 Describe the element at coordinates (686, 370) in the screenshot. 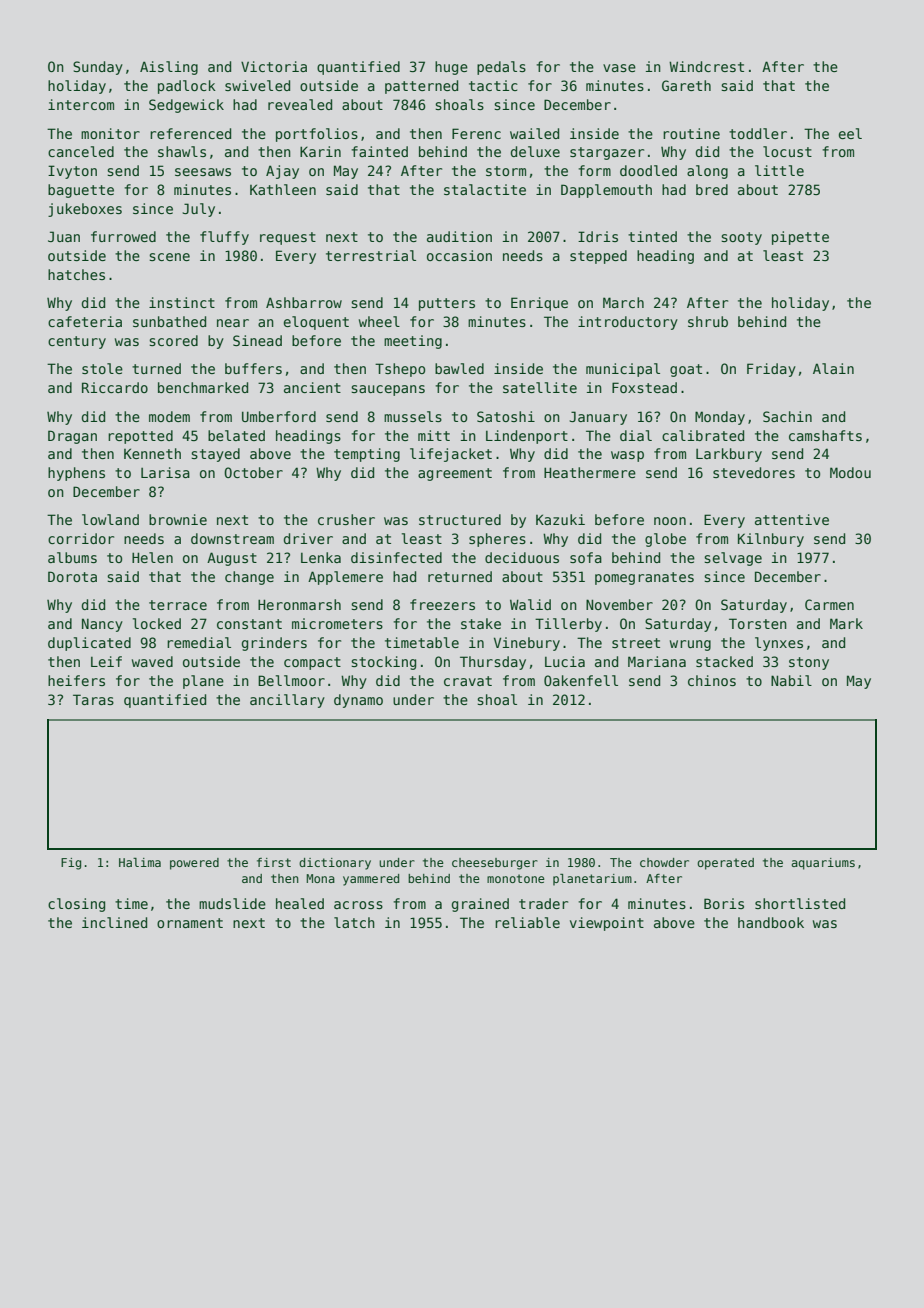

I see `goat` at that location.
